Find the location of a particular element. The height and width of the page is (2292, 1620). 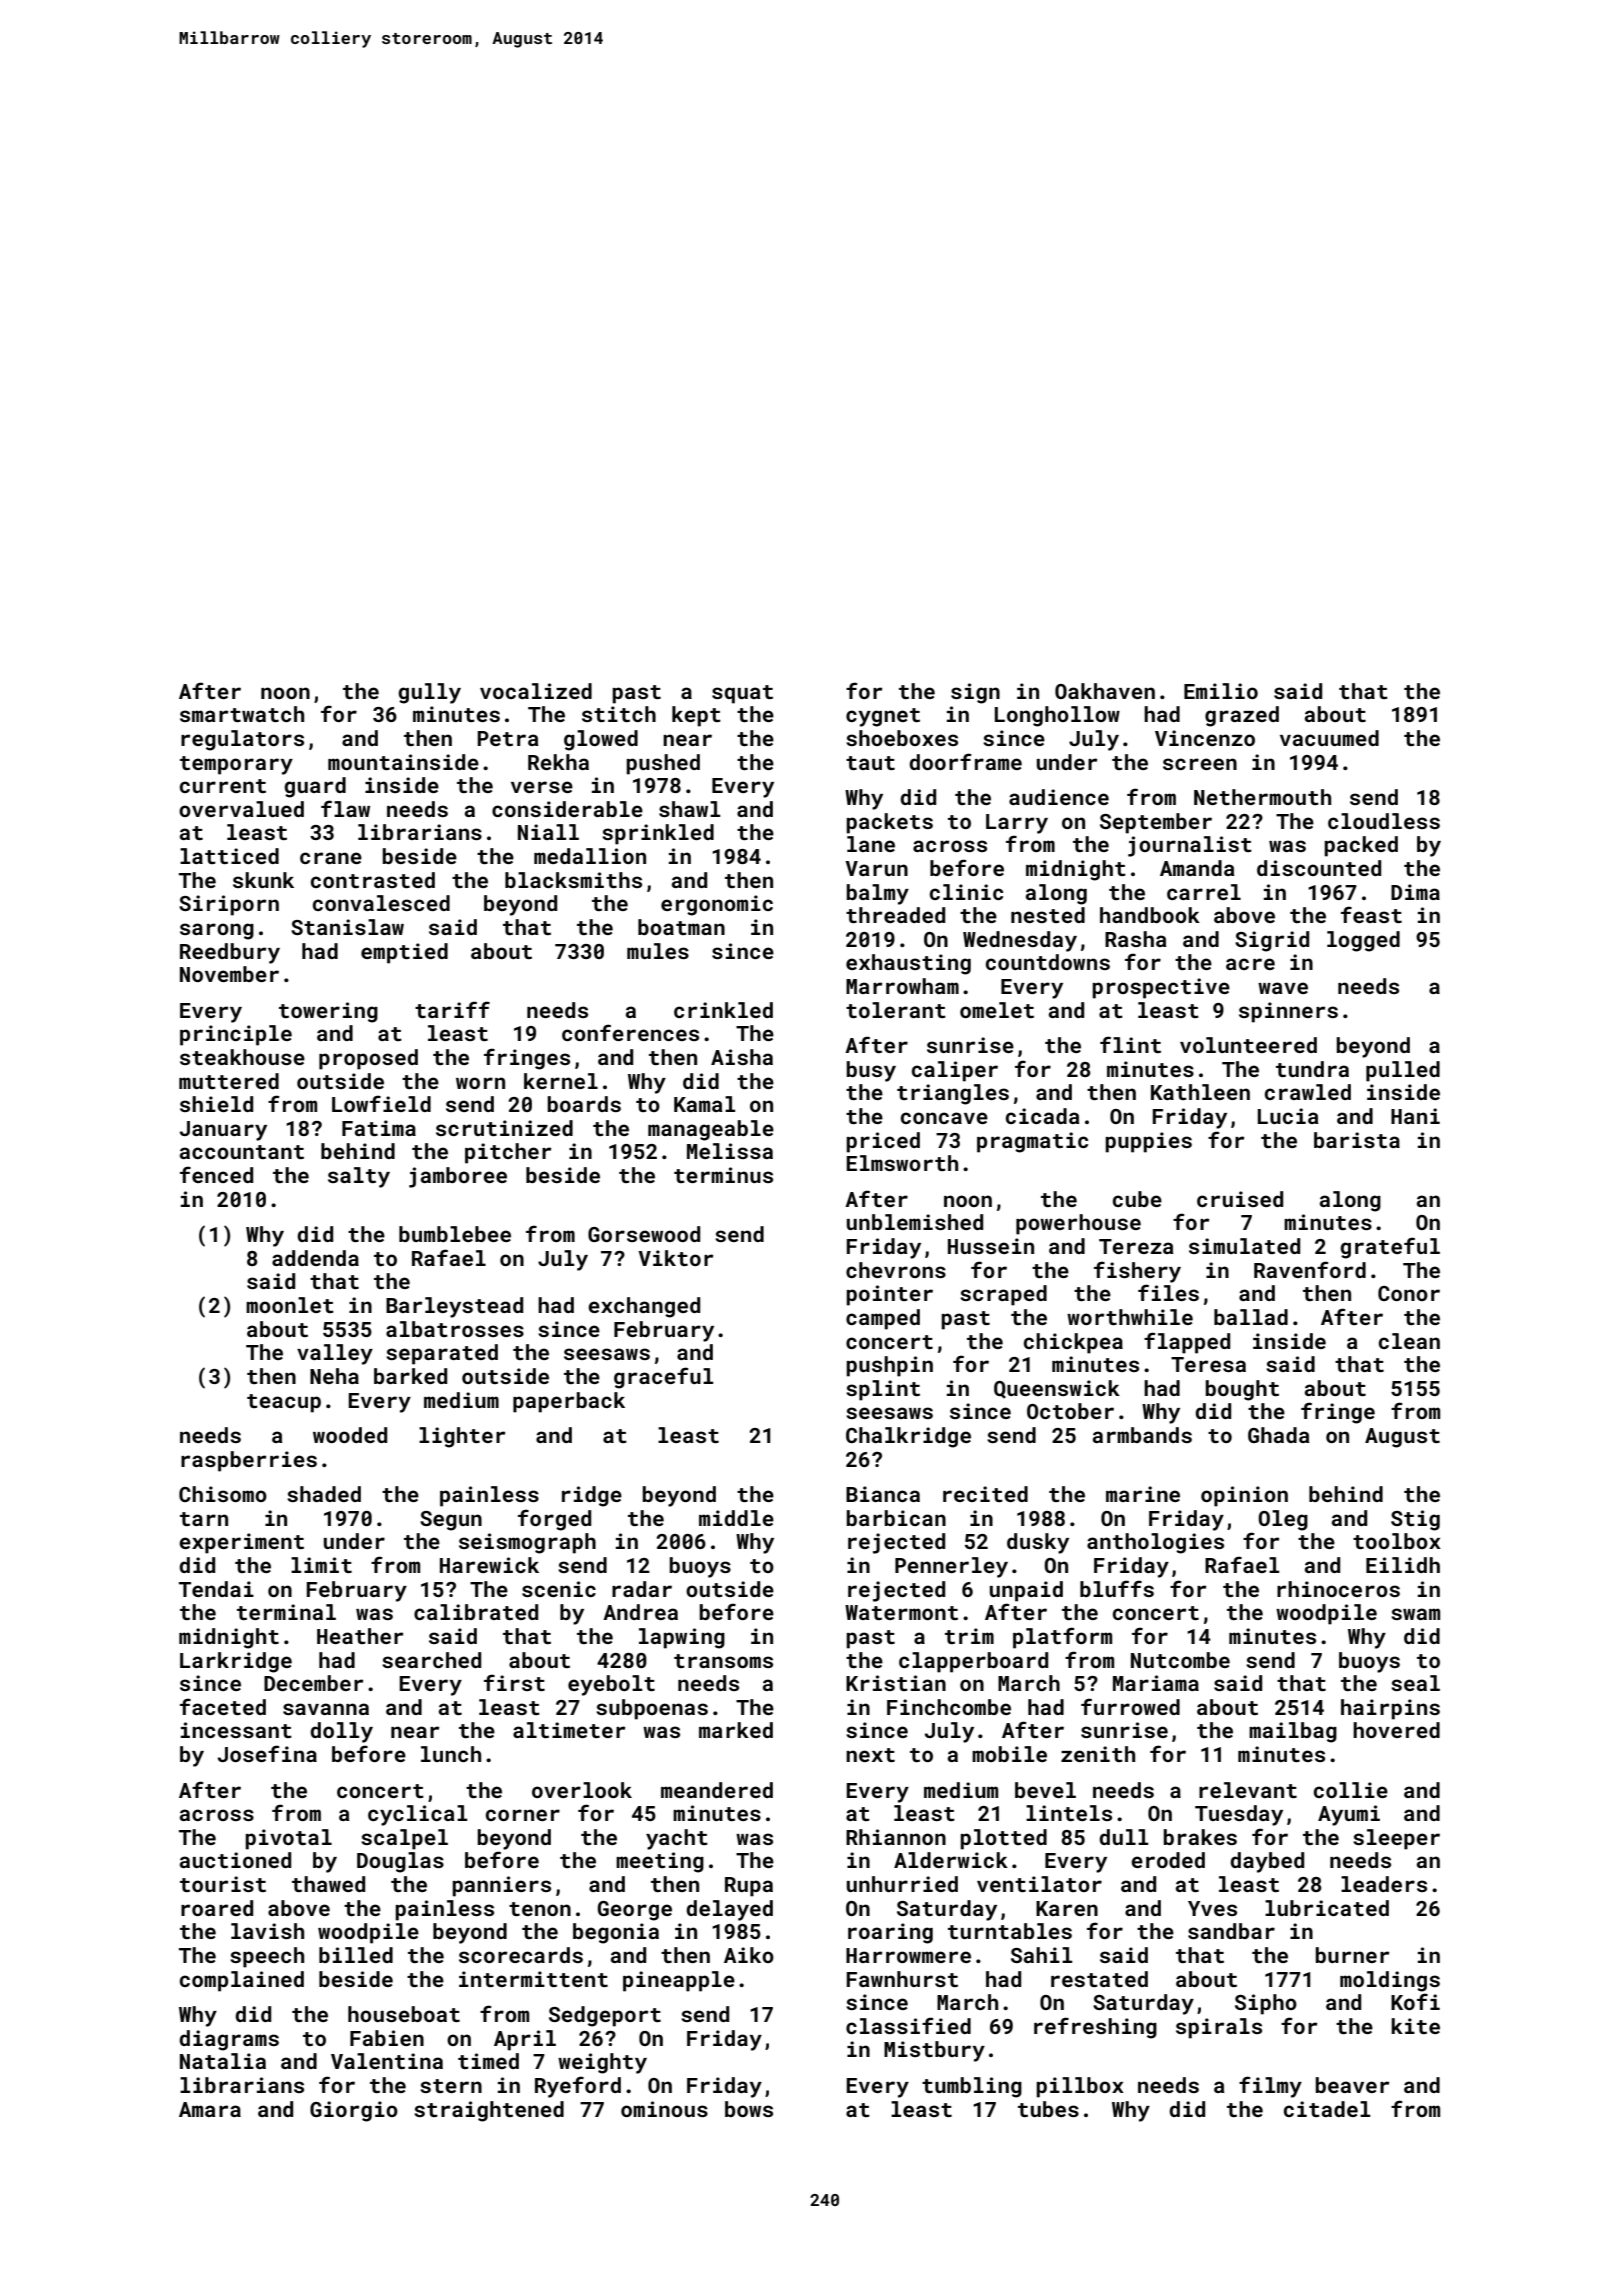

opinion is located at coordinates (1244, 1496).
